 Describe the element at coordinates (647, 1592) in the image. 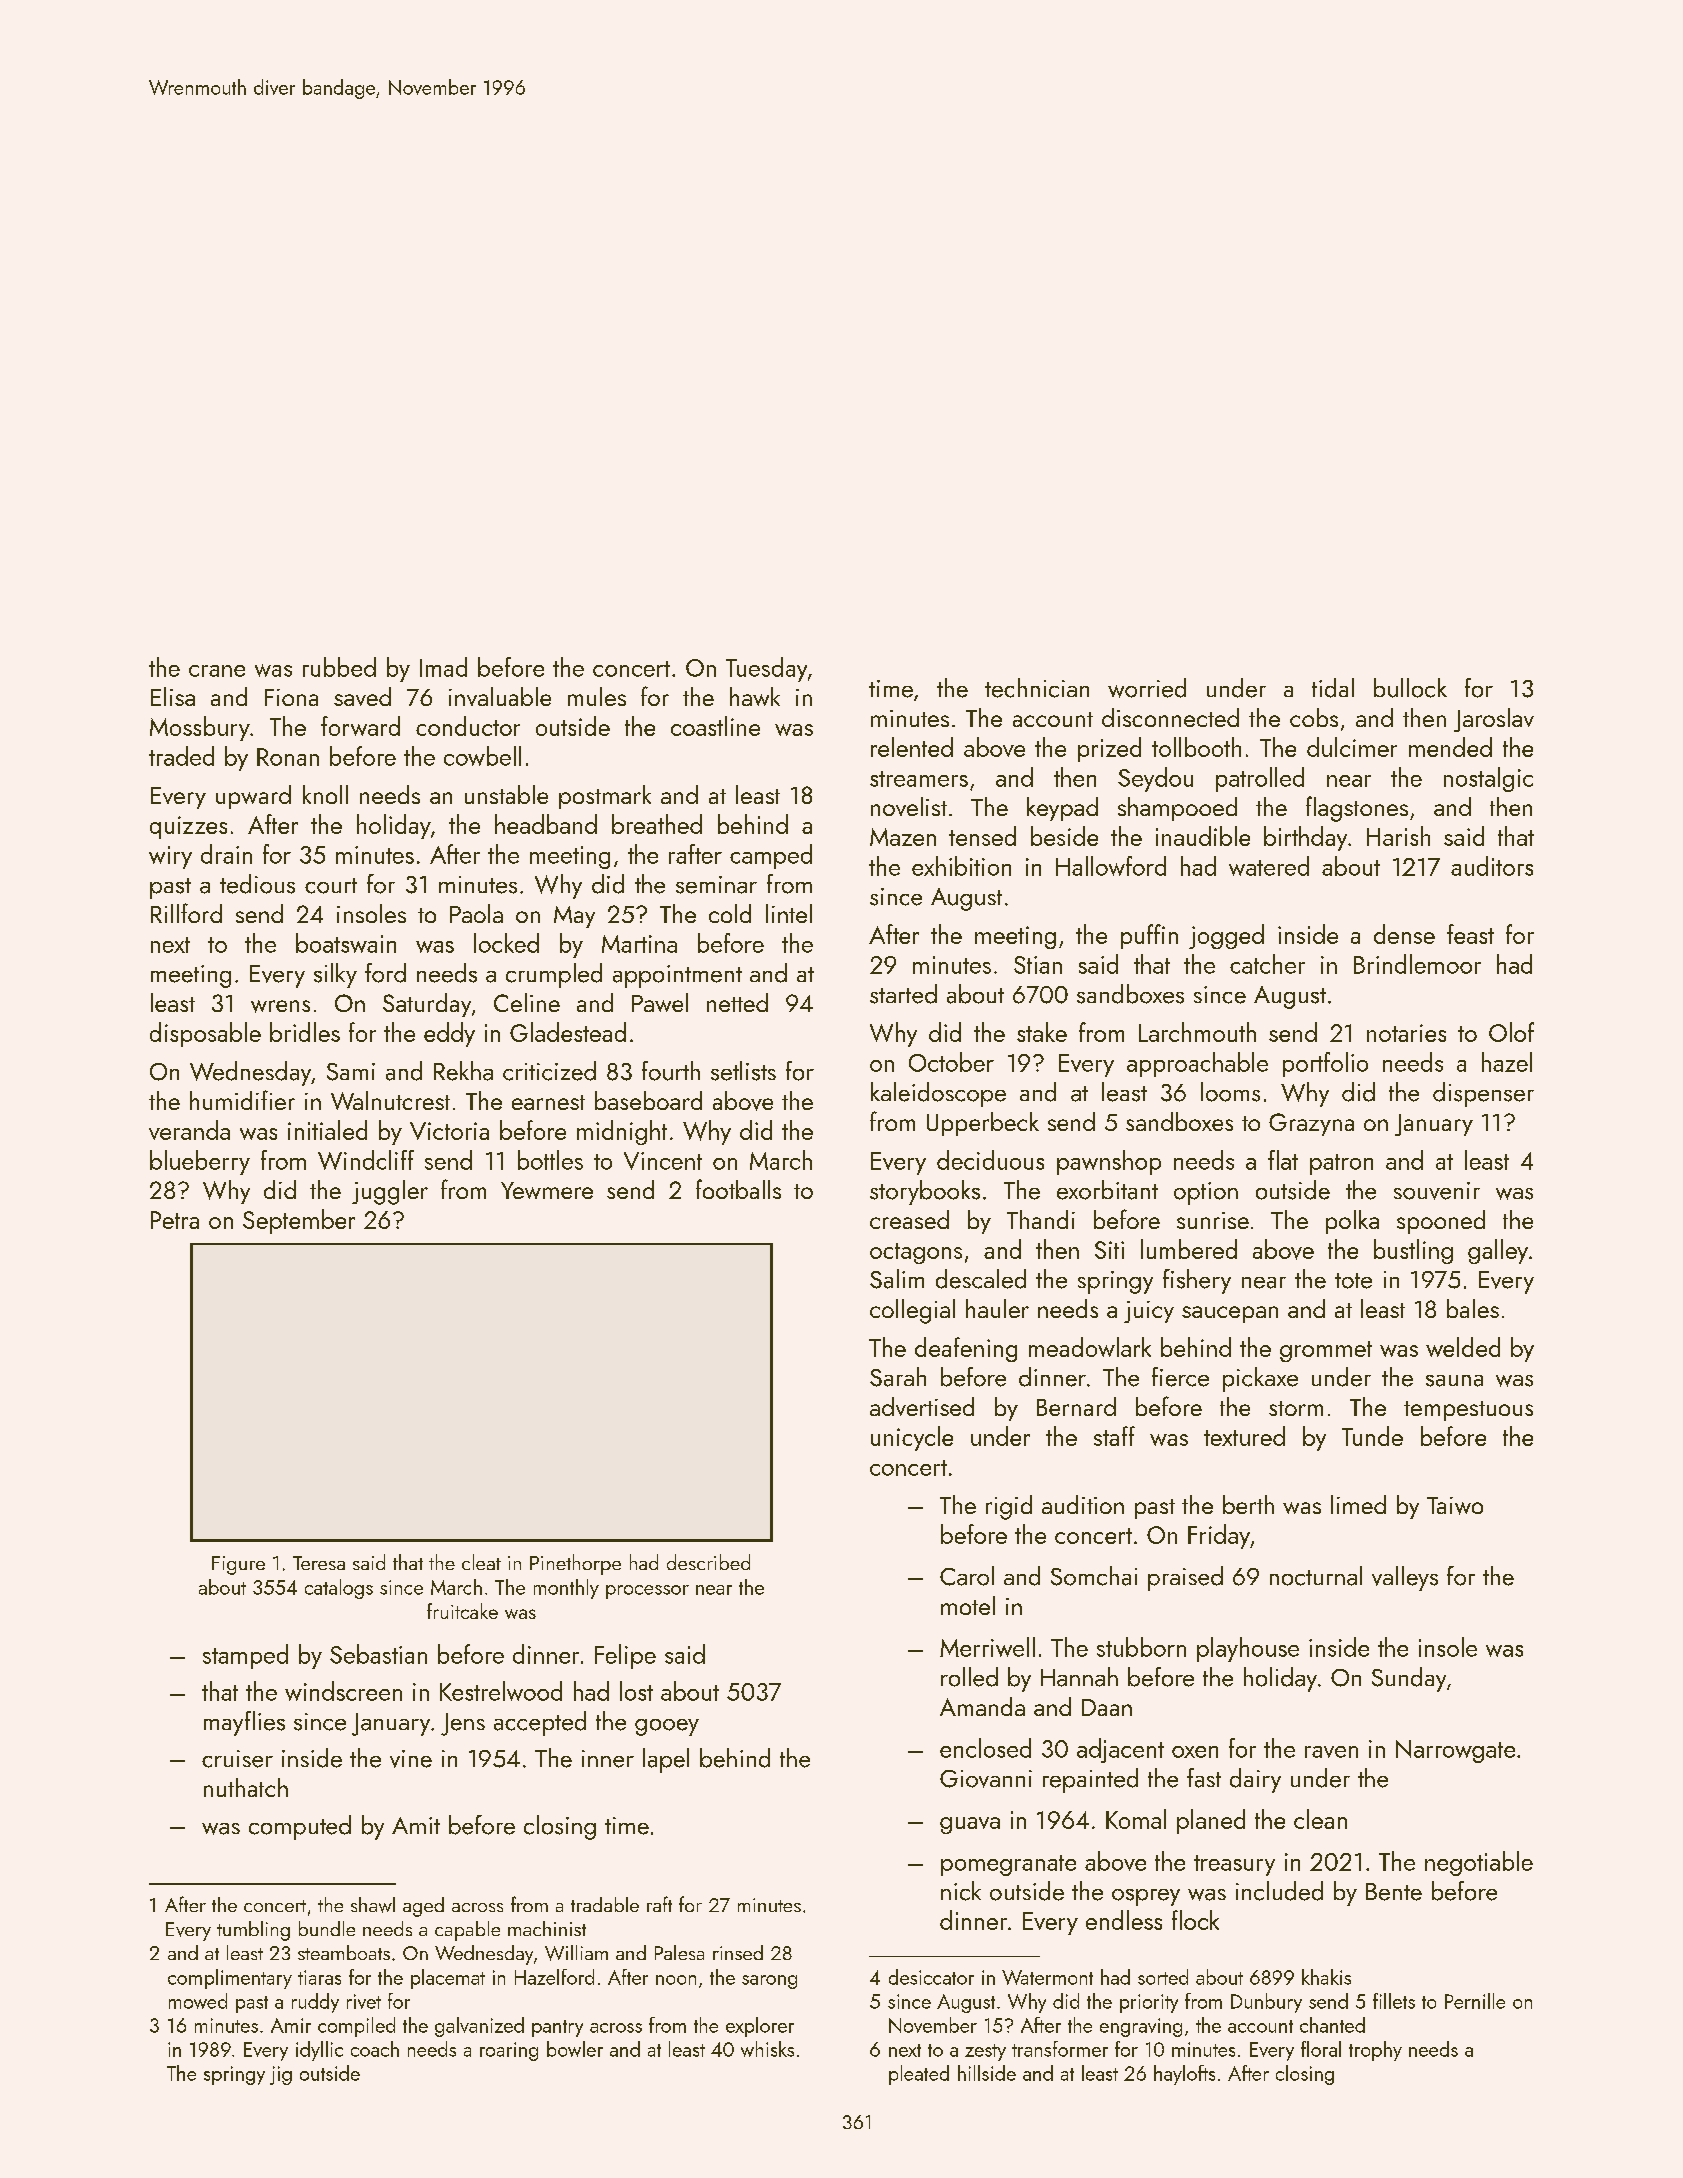

I see `processor` at that location.
